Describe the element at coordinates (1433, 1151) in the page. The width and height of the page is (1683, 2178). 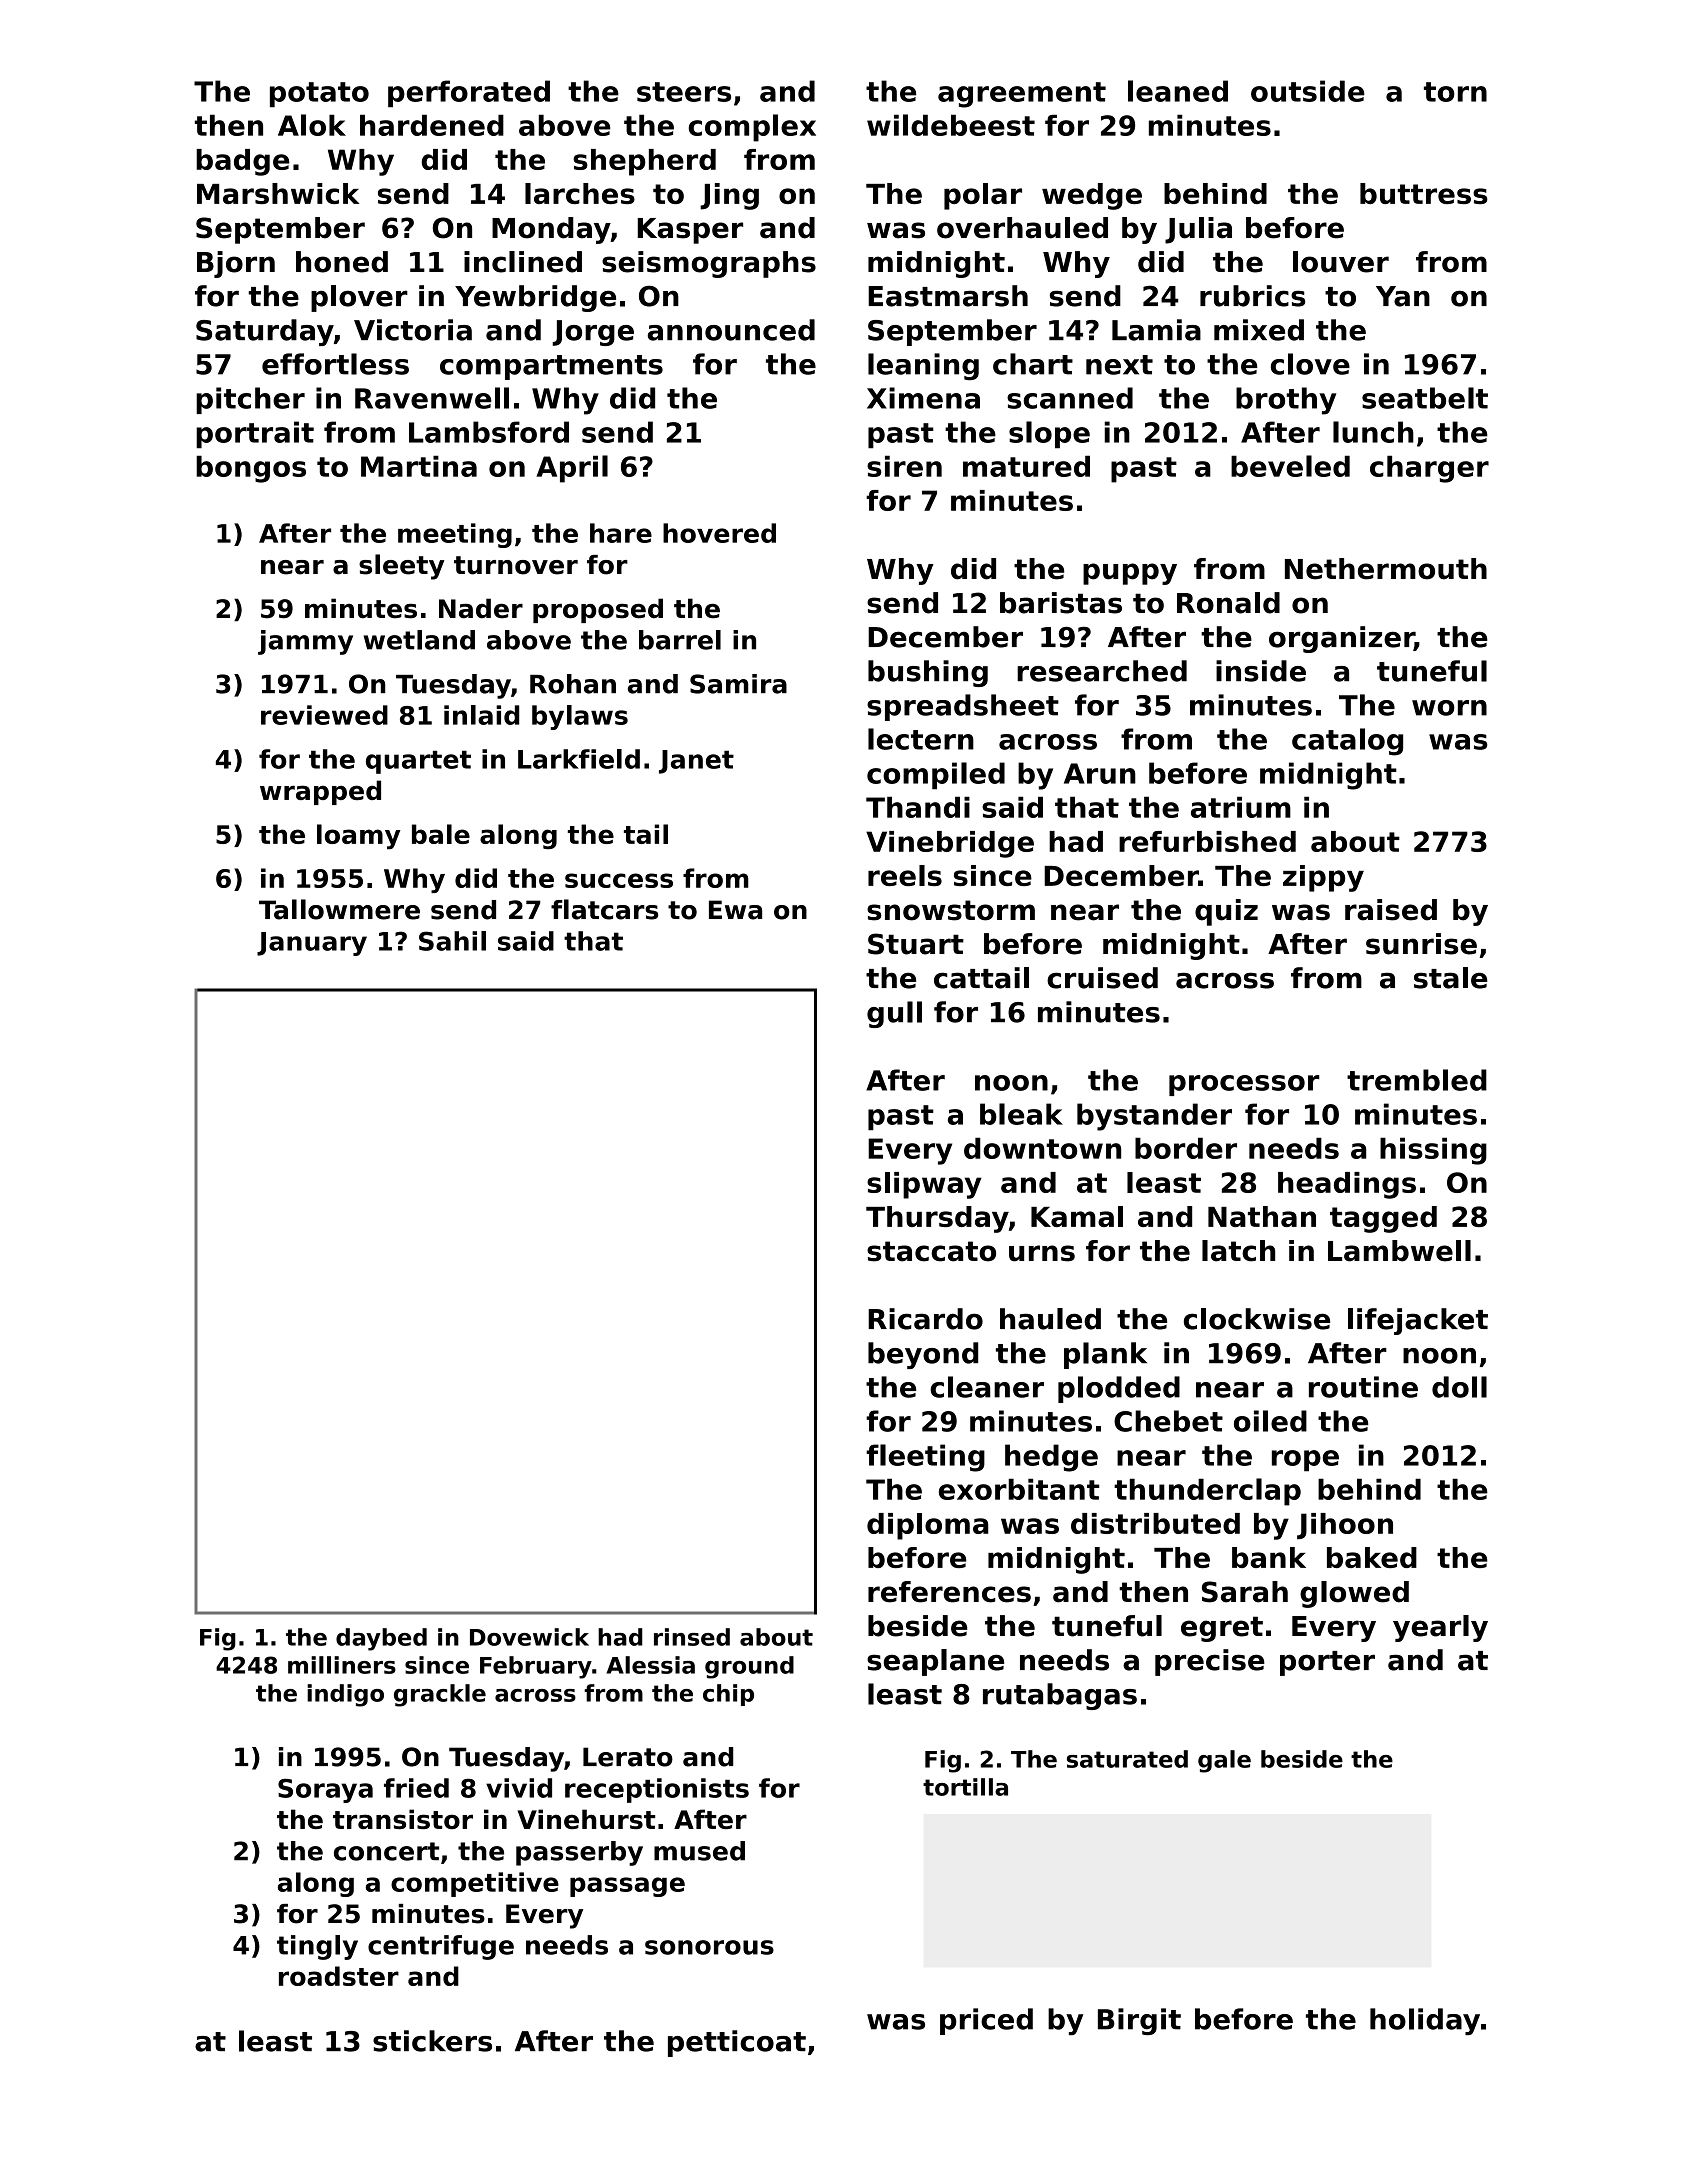
I see `hissing` at that location.
